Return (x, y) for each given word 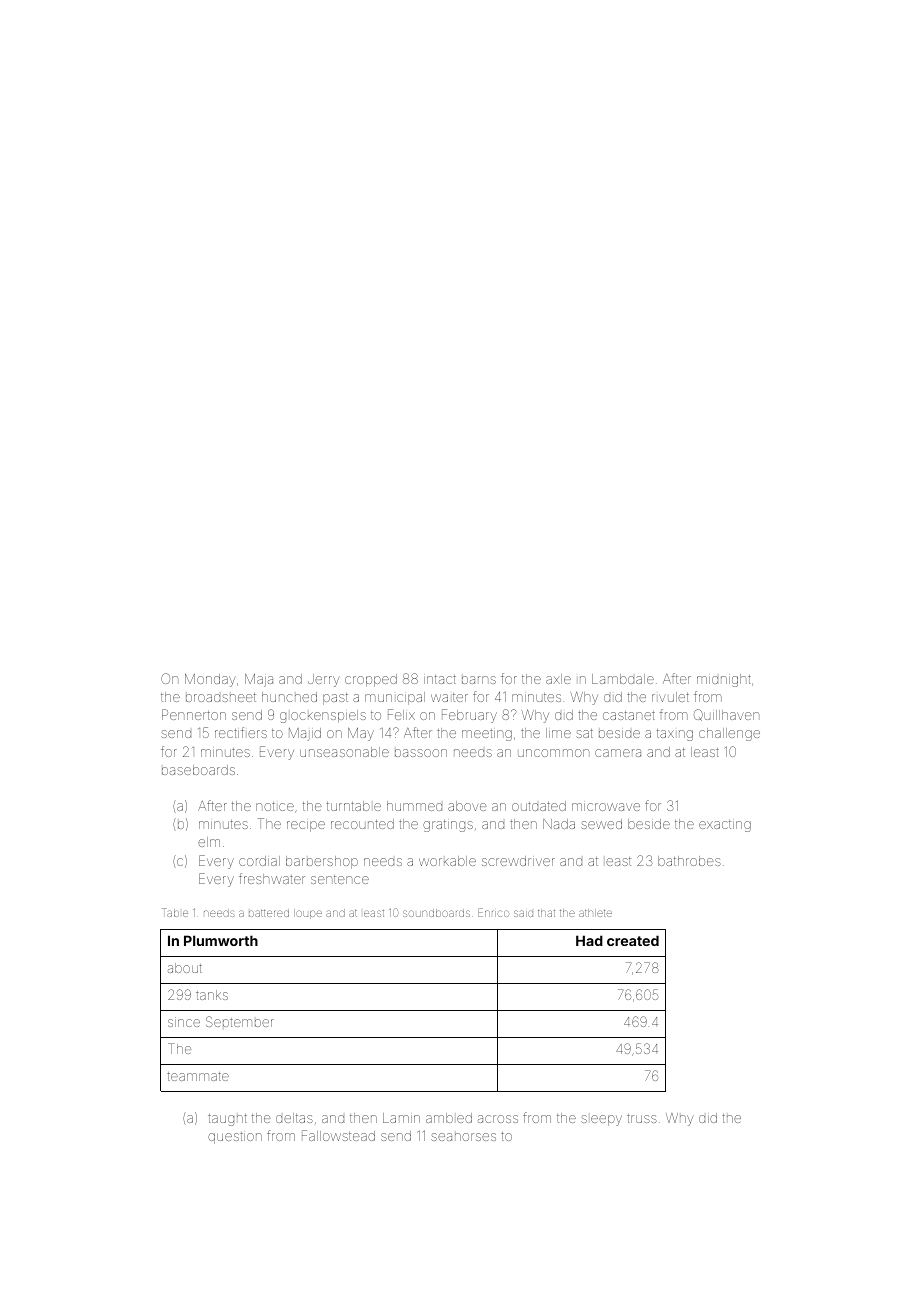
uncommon (553, 753)
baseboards (198, 770)
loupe (308, 914)
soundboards (436, 913)
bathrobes (689, 861)
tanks (212, 995)
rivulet (670, 697)
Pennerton (194, 714)
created (633, 940)
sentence (340, 879)
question (235, 1138)
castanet (629, 715)
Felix (401, 714)
